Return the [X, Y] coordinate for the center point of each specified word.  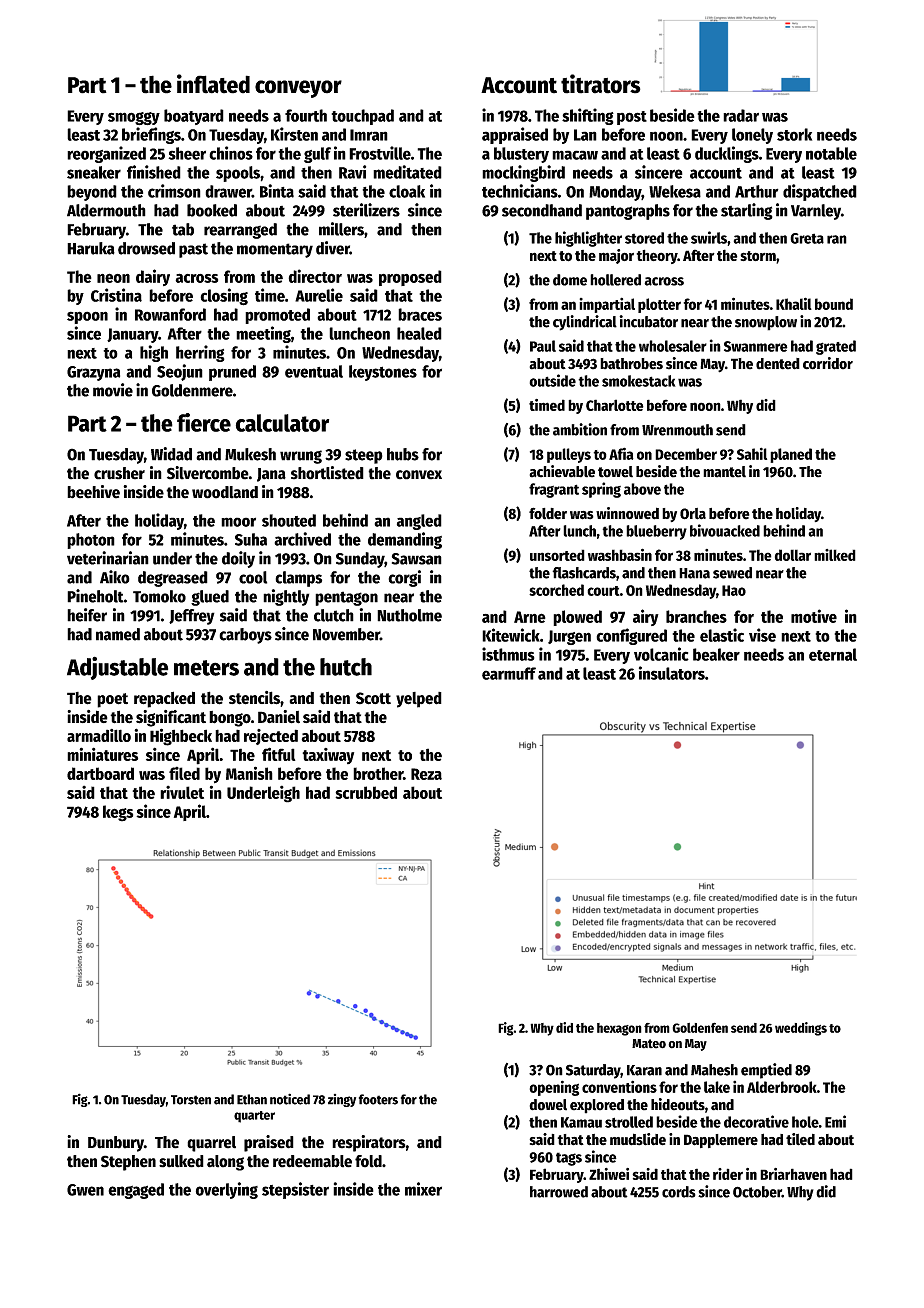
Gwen [85, 1190]
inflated [213, 84]
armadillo [99, 735]
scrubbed [366, 792]
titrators [601, 84]
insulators [672, 673]
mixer [423, 1189]
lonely [752, 136]
